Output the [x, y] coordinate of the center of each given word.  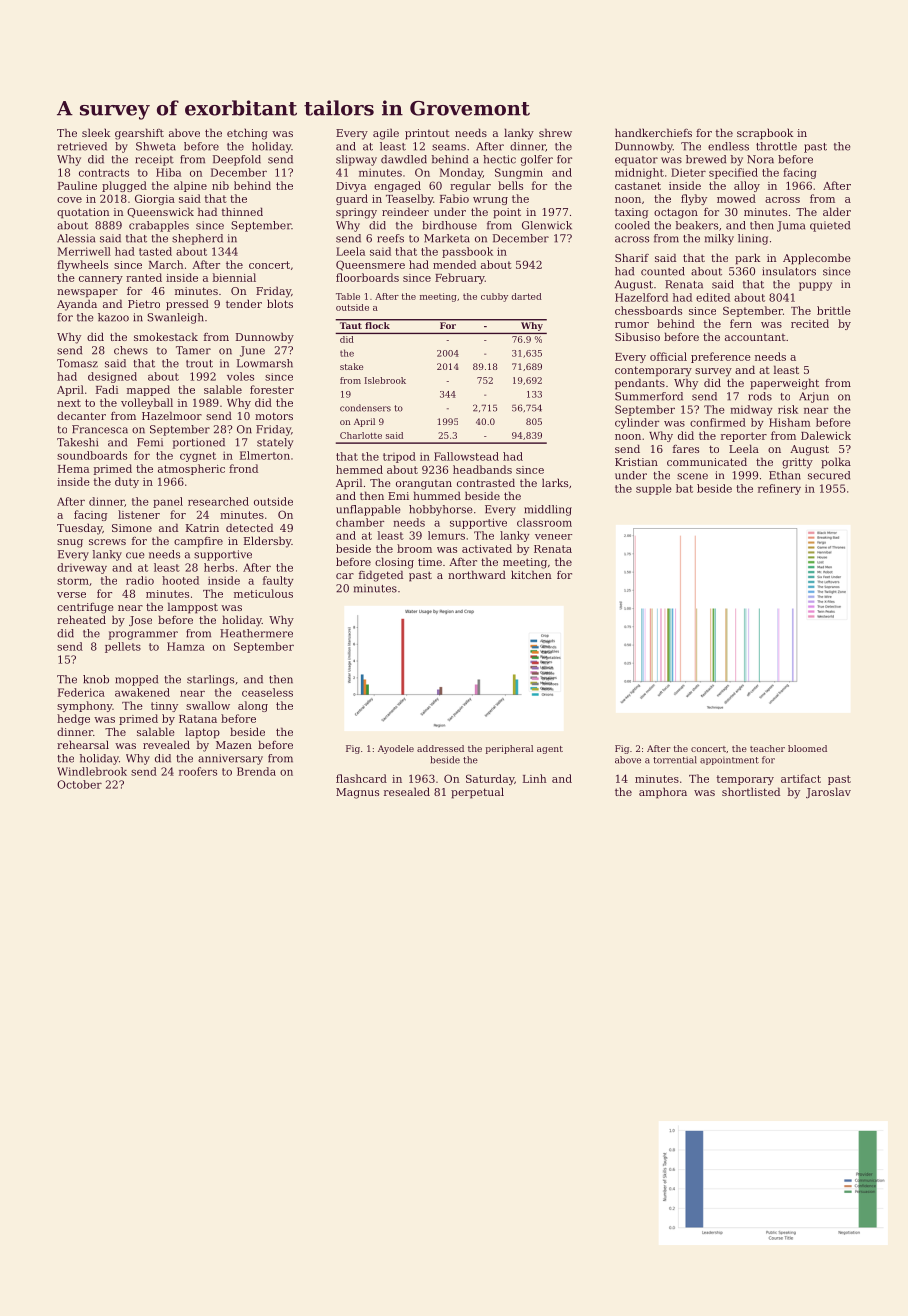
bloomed [807, 748]
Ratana [198, 719]
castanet [638, 186]
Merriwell [84, 251]
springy [356, 213]
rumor [632, 325]
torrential [675, 760]
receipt [154, 160]
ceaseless [267, 692]
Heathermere [256, 633]
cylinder [637, 423]
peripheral [509, 749]
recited [810, 323]
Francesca [100, 429]
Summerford [649, 396]
